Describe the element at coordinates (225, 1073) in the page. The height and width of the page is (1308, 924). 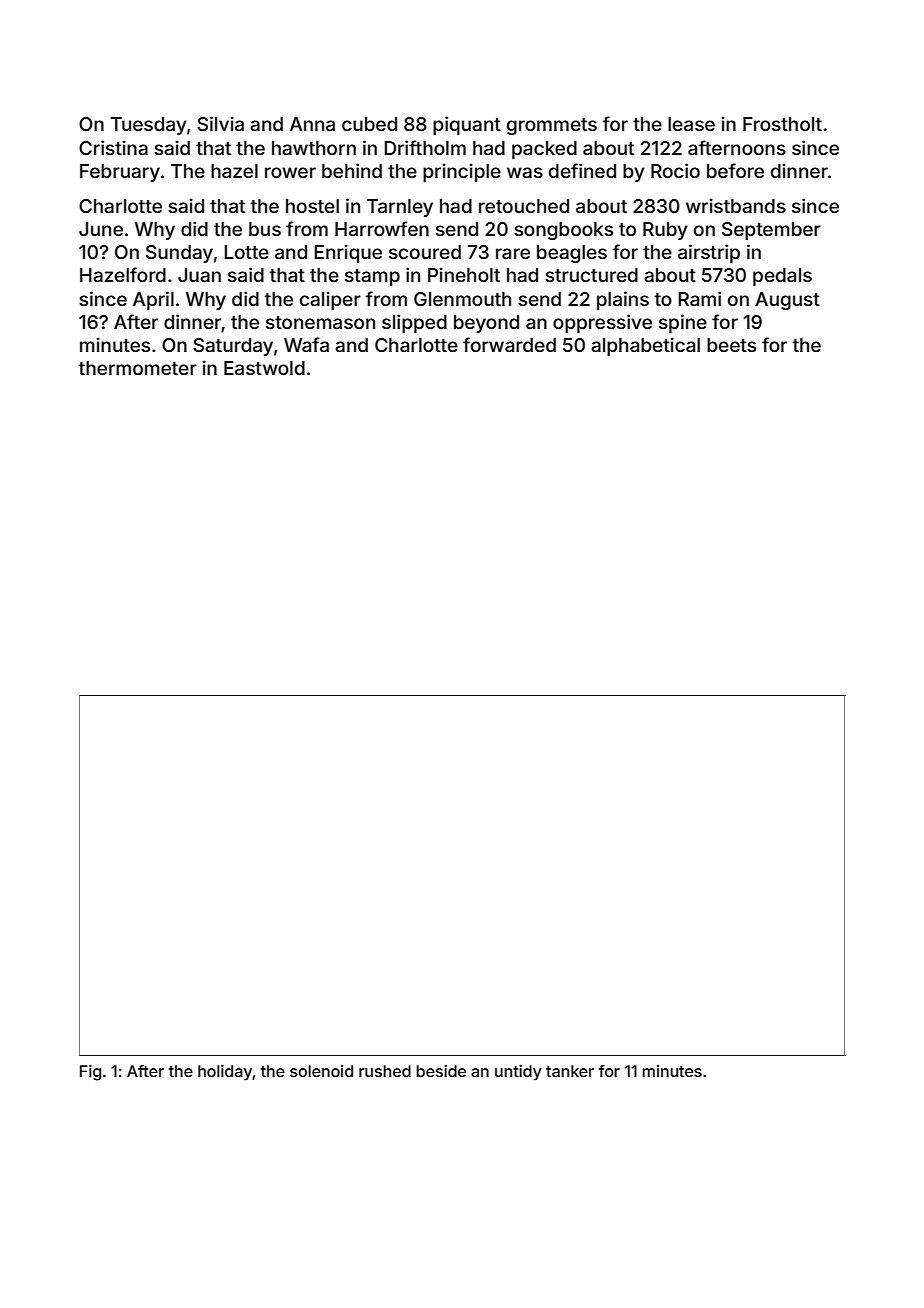
I see `holiday` at that location.
